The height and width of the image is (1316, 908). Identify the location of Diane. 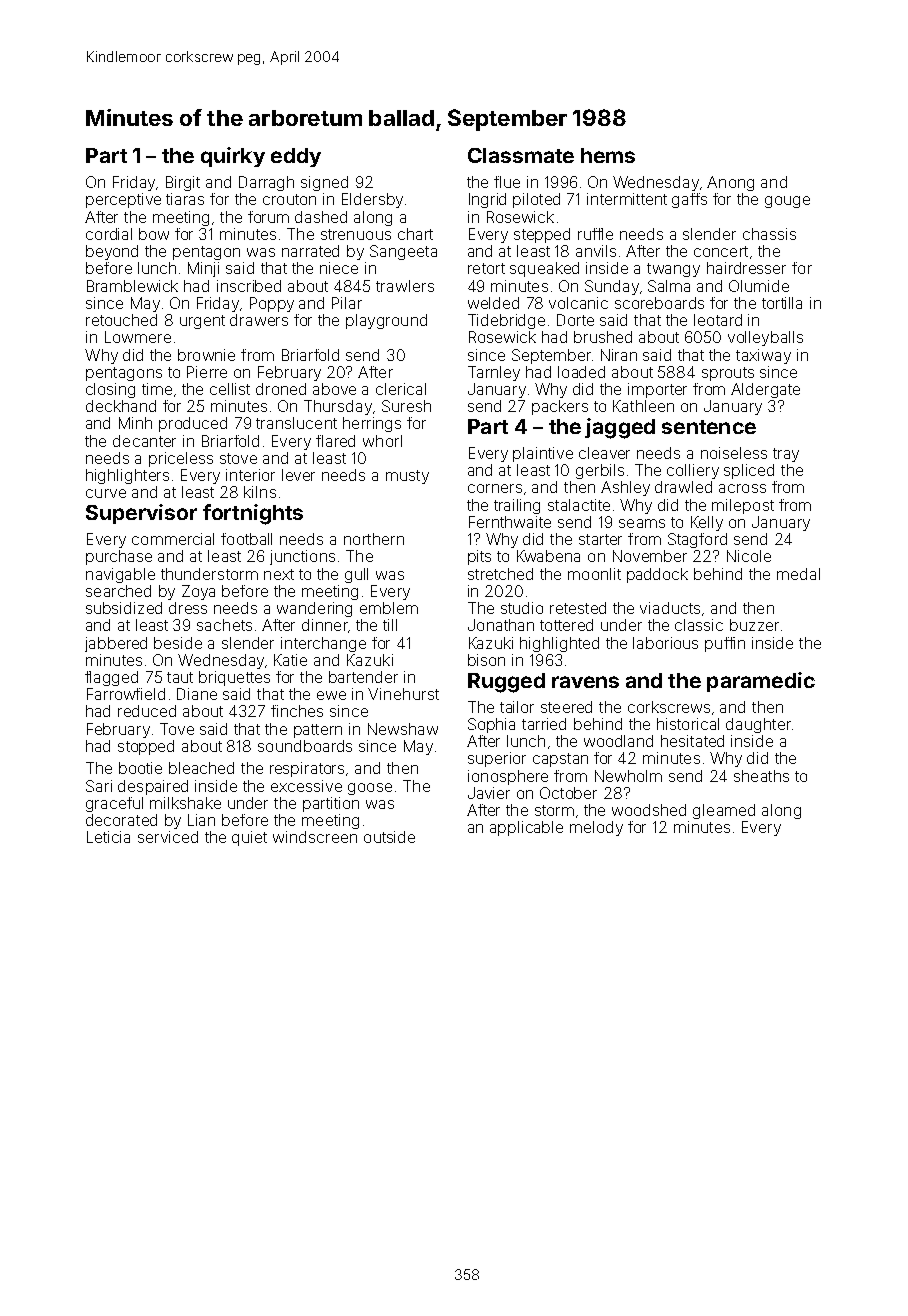
(197, 694).
